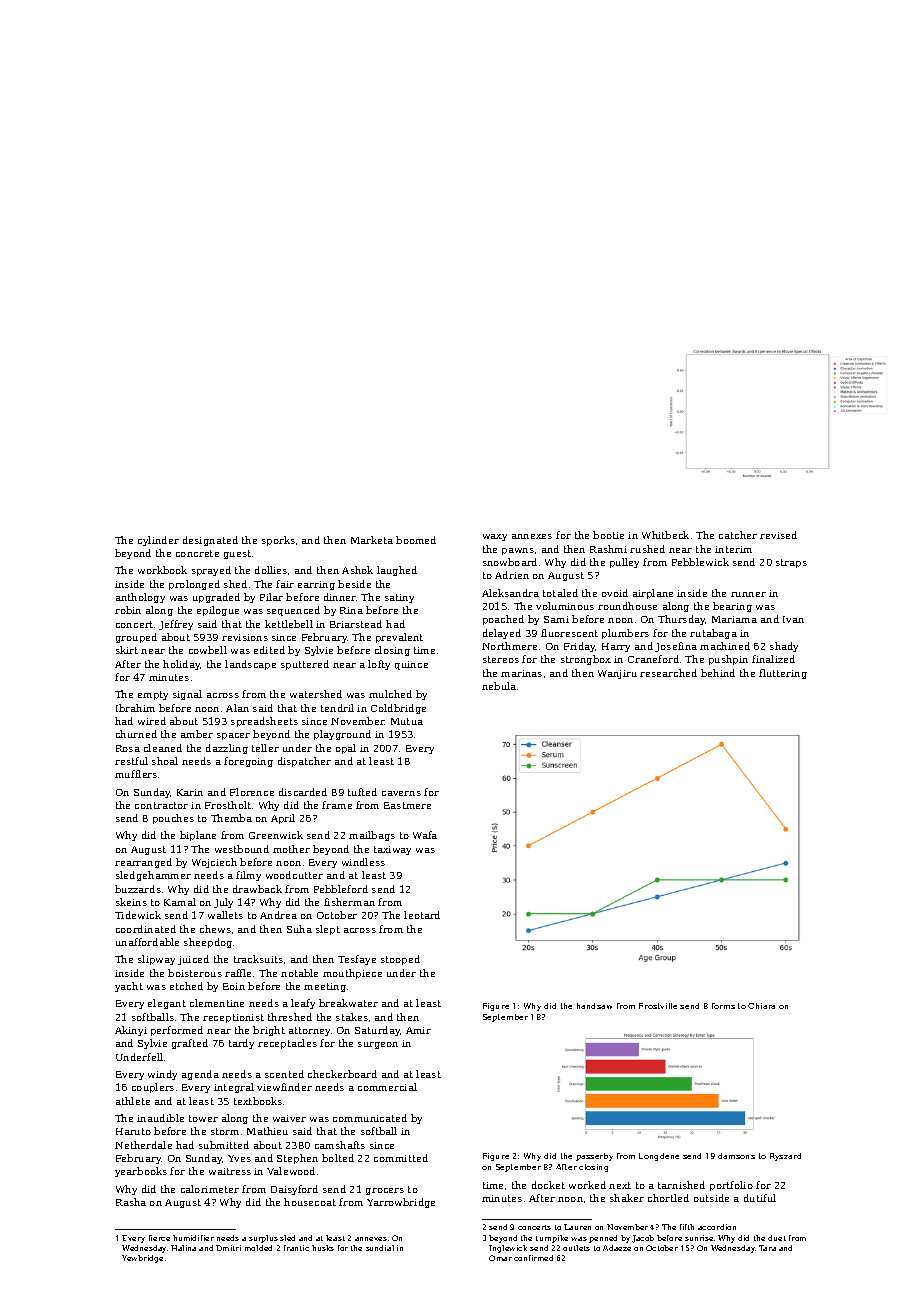 Image resolution: width=924 pixels, height=1308 pixels. What do you see at coordinates (665, 535) in the page?
I see `Whitbeck` at bounding box center [665, 535].
